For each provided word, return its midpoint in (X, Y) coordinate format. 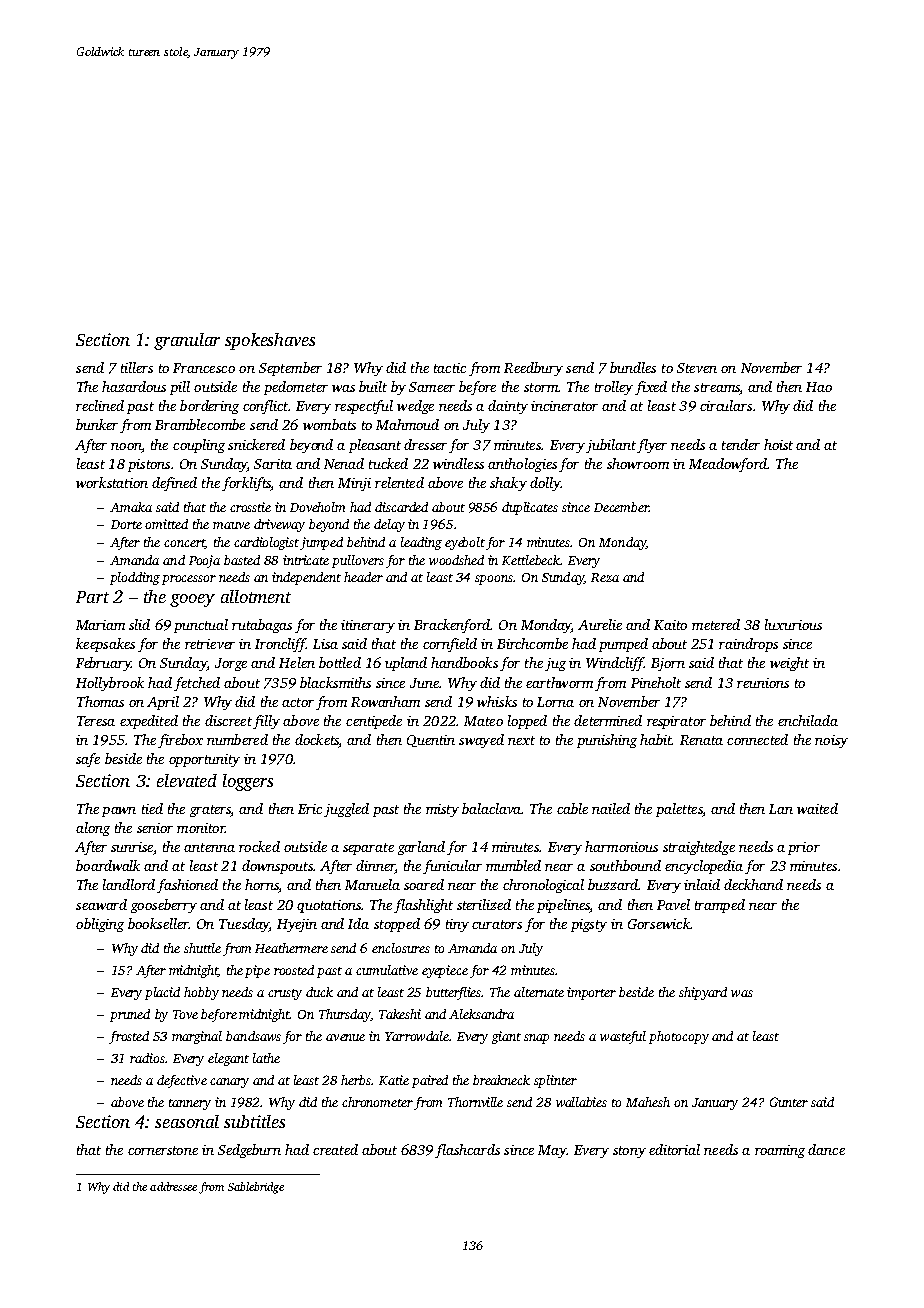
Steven (697, 368)
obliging (100, 925)
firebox (180, 741)
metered (716, 624)
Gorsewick (659, 923)
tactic (450, 368)
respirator (676, 722)
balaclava (491, 808)
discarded (401, 507)
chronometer (377, 1102)
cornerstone (163, 1150)
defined (174, 484)
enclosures (401, 948)
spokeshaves (270, 341)
